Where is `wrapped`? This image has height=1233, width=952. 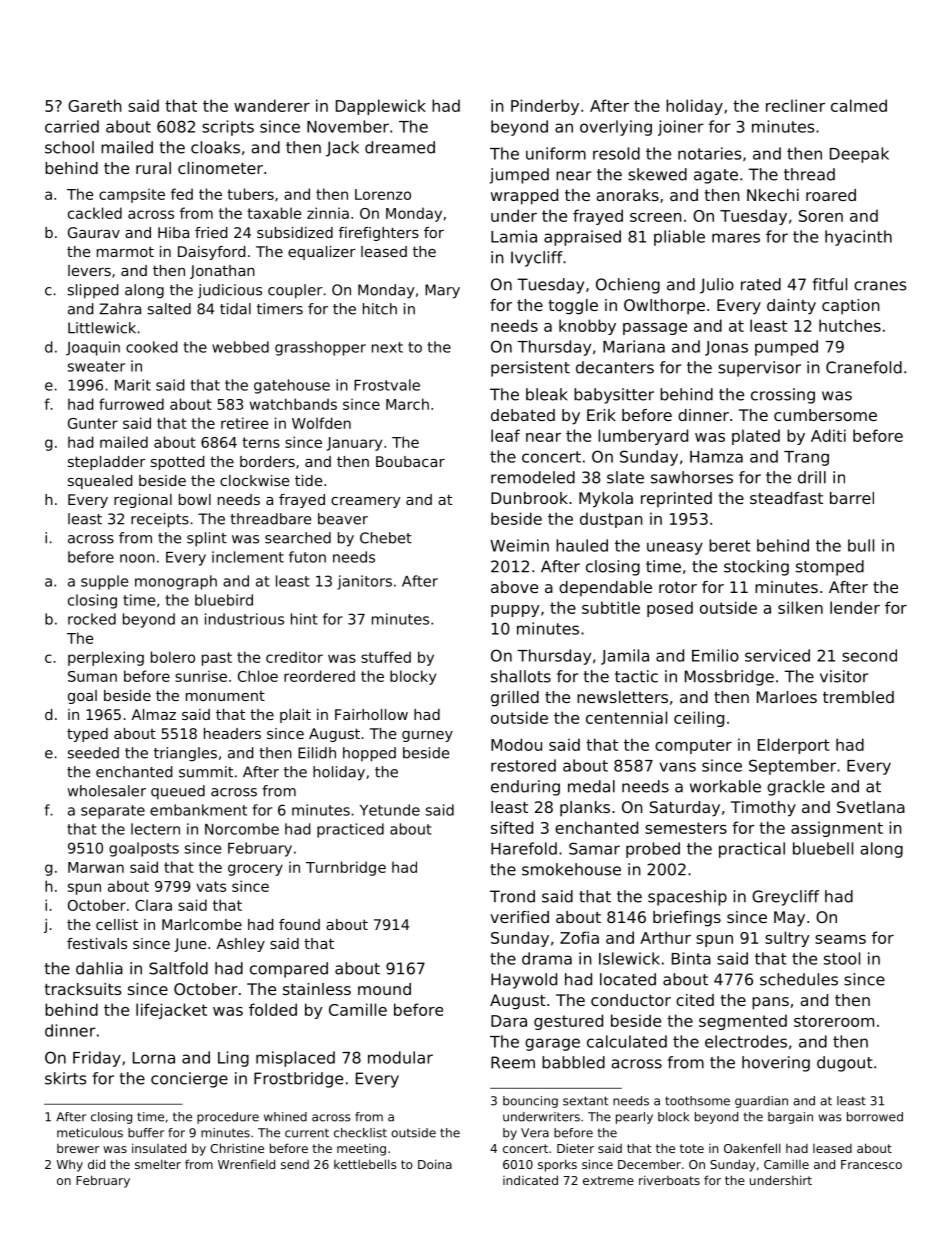
wrapped is located at coordinates (524, 197).
